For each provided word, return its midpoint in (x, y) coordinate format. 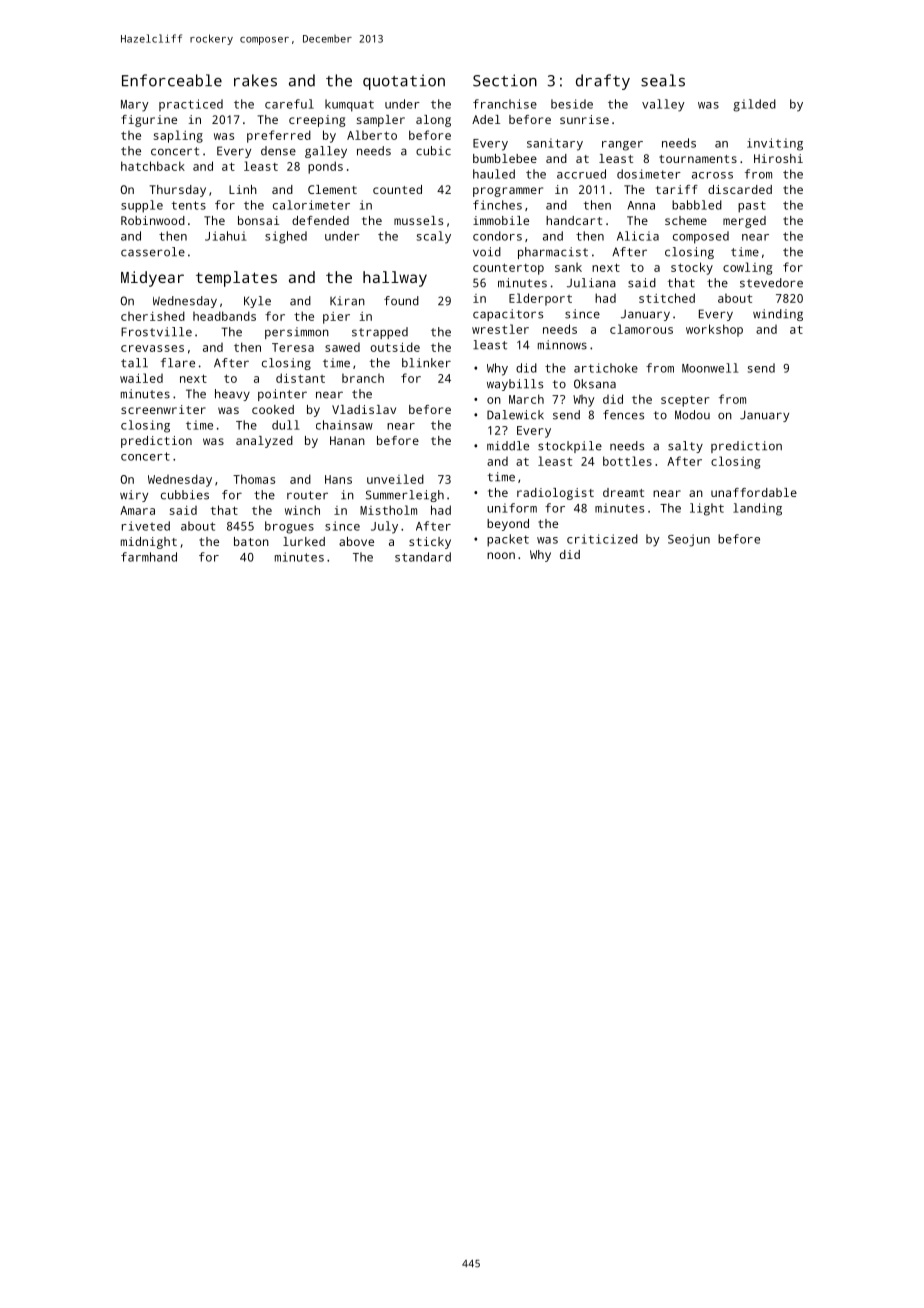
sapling (178, 136)
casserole (153, 252)
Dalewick (515, 415)
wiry (134, 496)
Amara (137, 510)
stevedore (771, 283)
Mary (135, 106)
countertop (508, 269)
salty (685, 447)
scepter (685, 401)
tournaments (698, 159)
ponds (325, 167)
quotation (404, 82)
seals (663, 80)
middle (508, 446)
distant (300, 378)
